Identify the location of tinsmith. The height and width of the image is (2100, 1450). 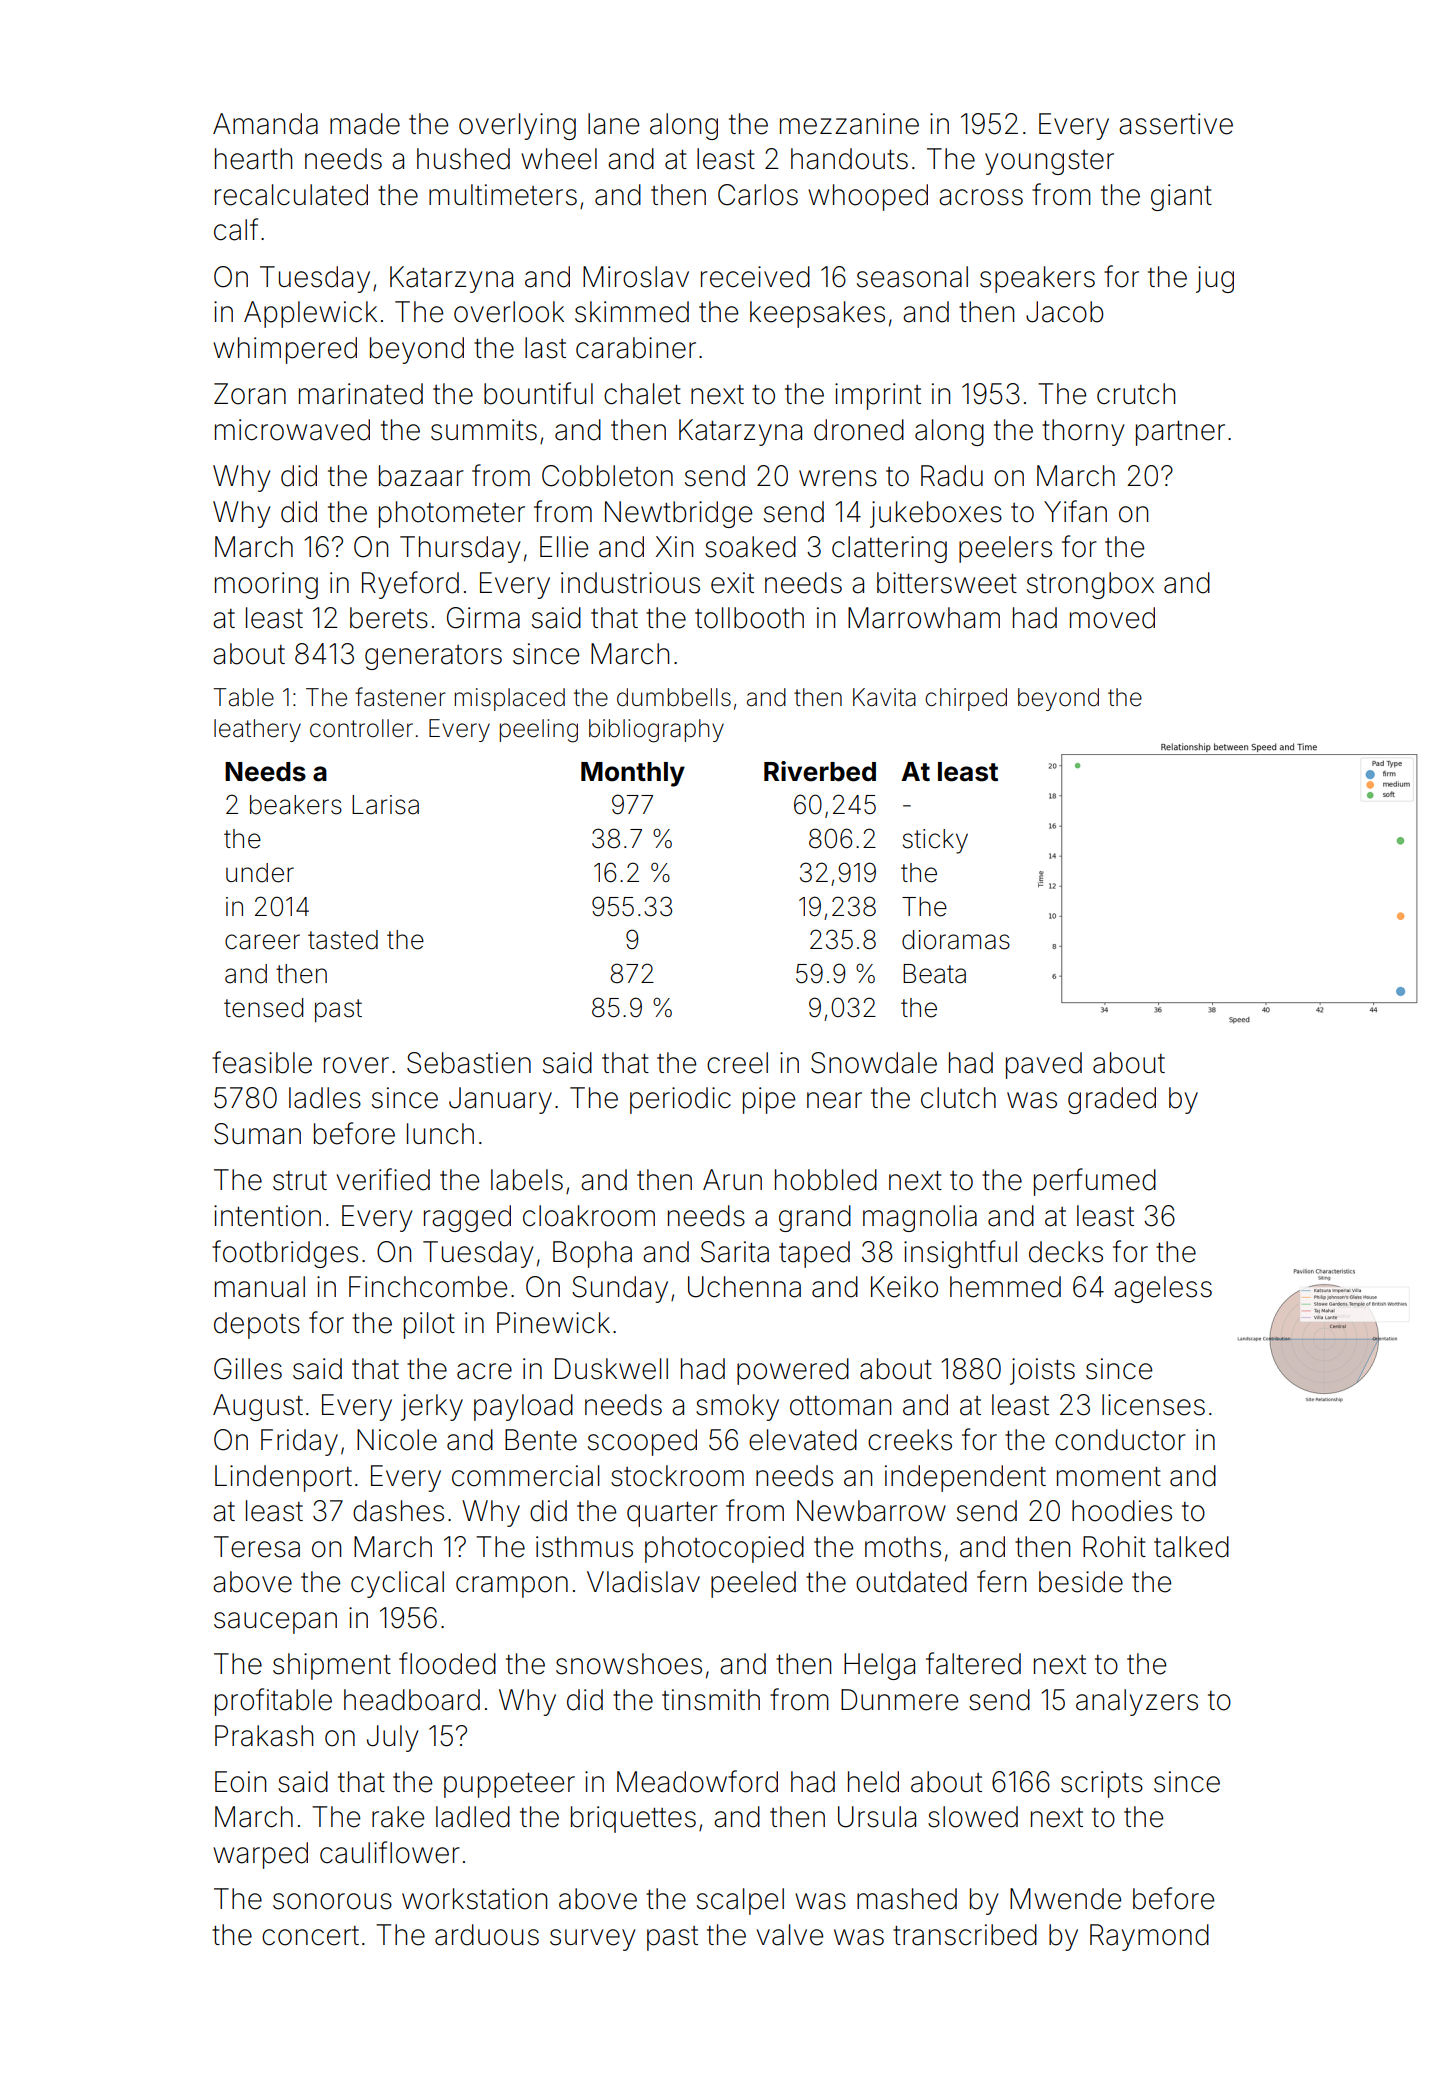
(711, 1700).
